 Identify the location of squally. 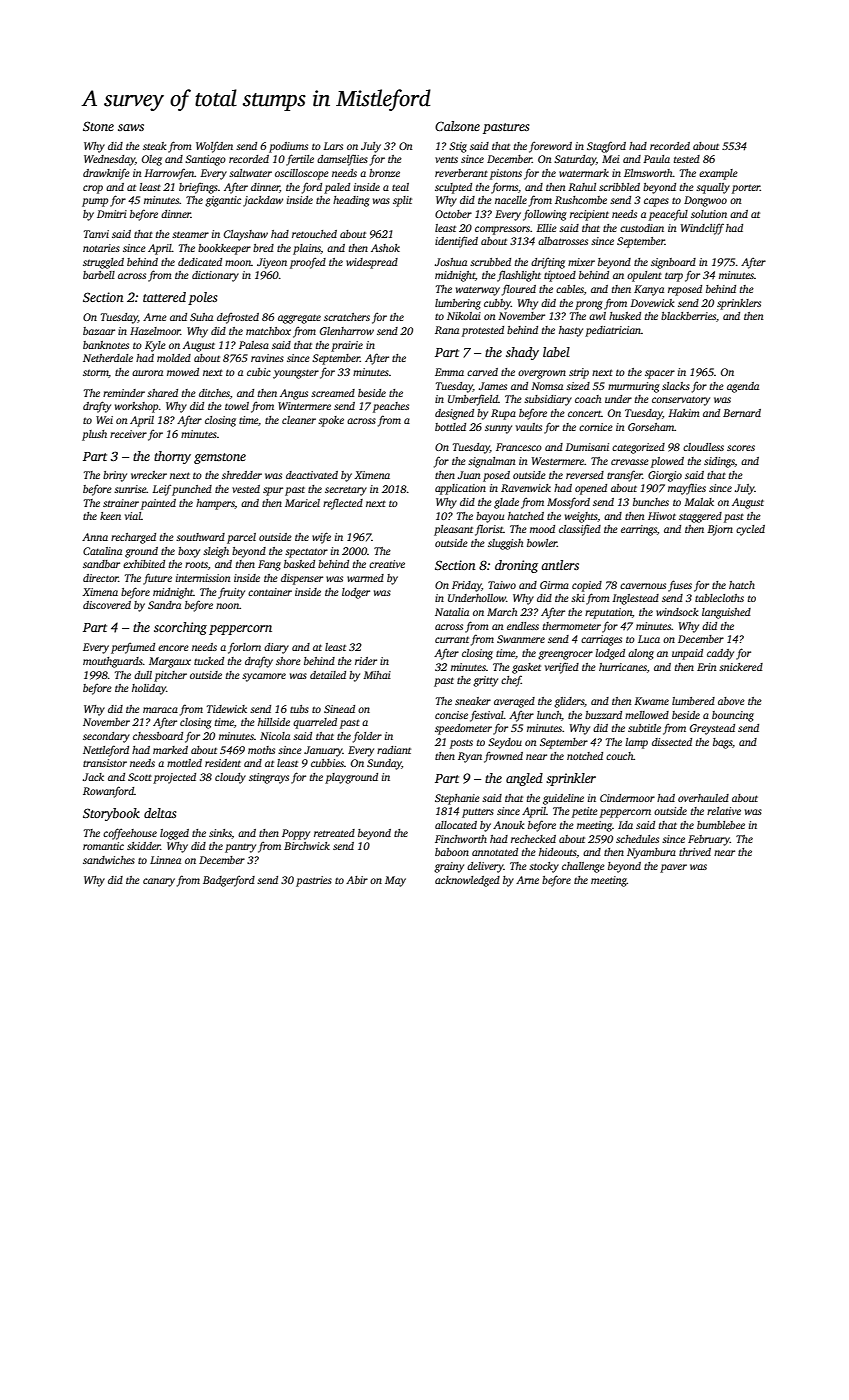
(713, 188).
